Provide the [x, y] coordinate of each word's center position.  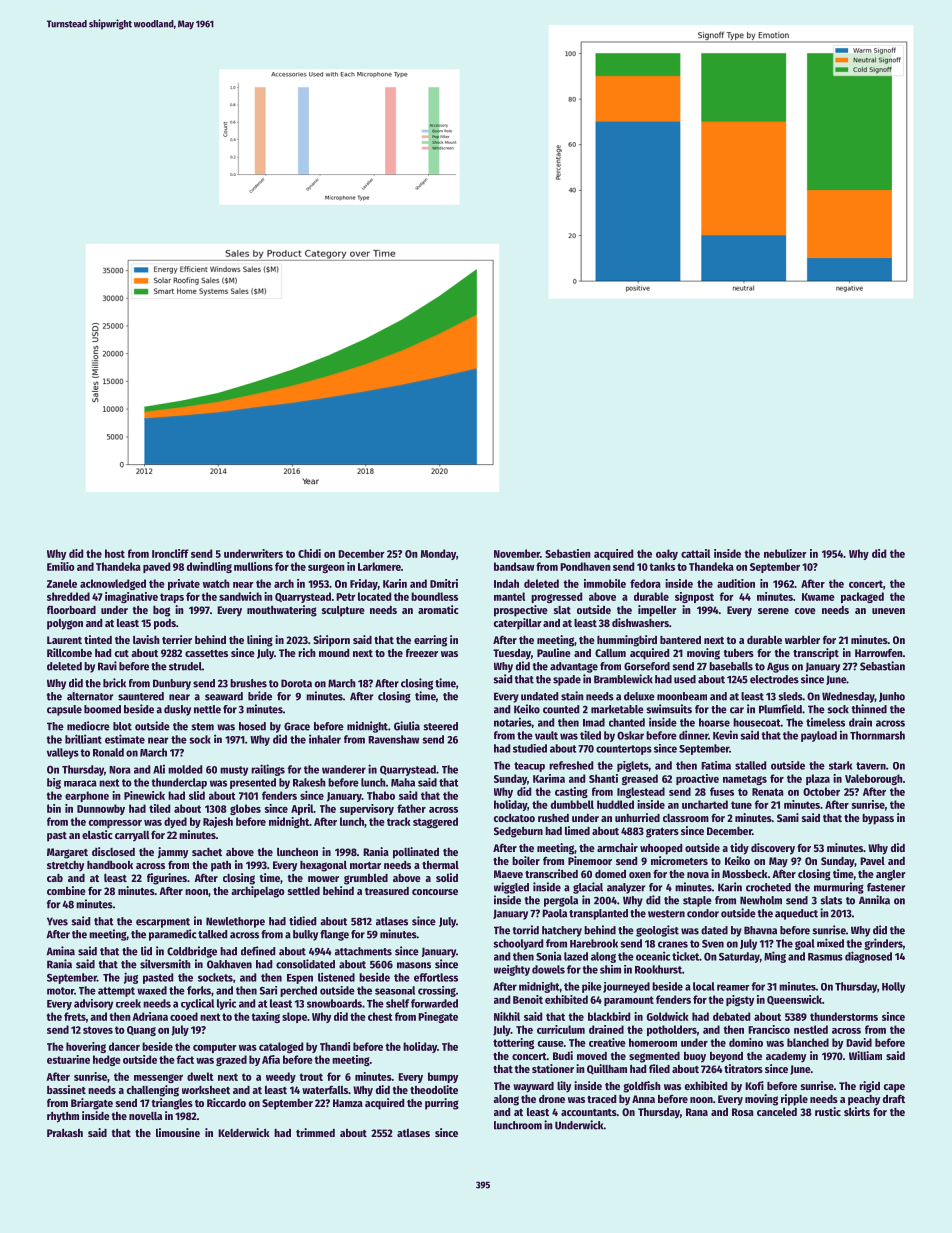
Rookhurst [658, 969]
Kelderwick [244, 1132]
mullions [253, 566]
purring [442, 1104]
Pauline [554, 652]
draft [894, 1099]
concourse [435, 892]
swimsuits [669, 709]
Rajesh [218, 822]
